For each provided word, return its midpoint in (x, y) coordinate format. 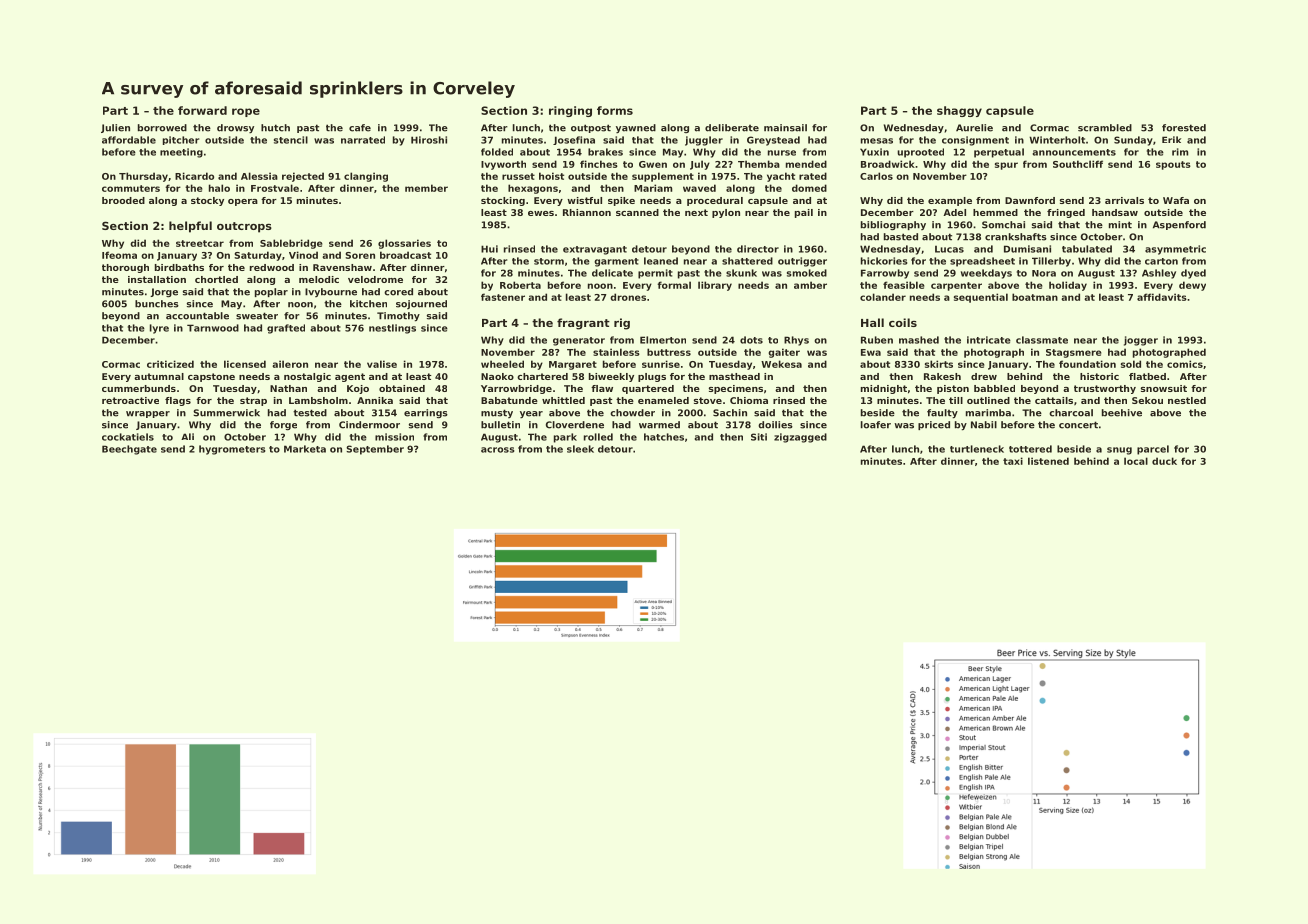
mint (1120, 225)
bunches (157, 304)
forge (283, 425)
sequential (981, 298)
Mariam (653, 188)
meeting (181, 153)
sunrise (661, 364)
